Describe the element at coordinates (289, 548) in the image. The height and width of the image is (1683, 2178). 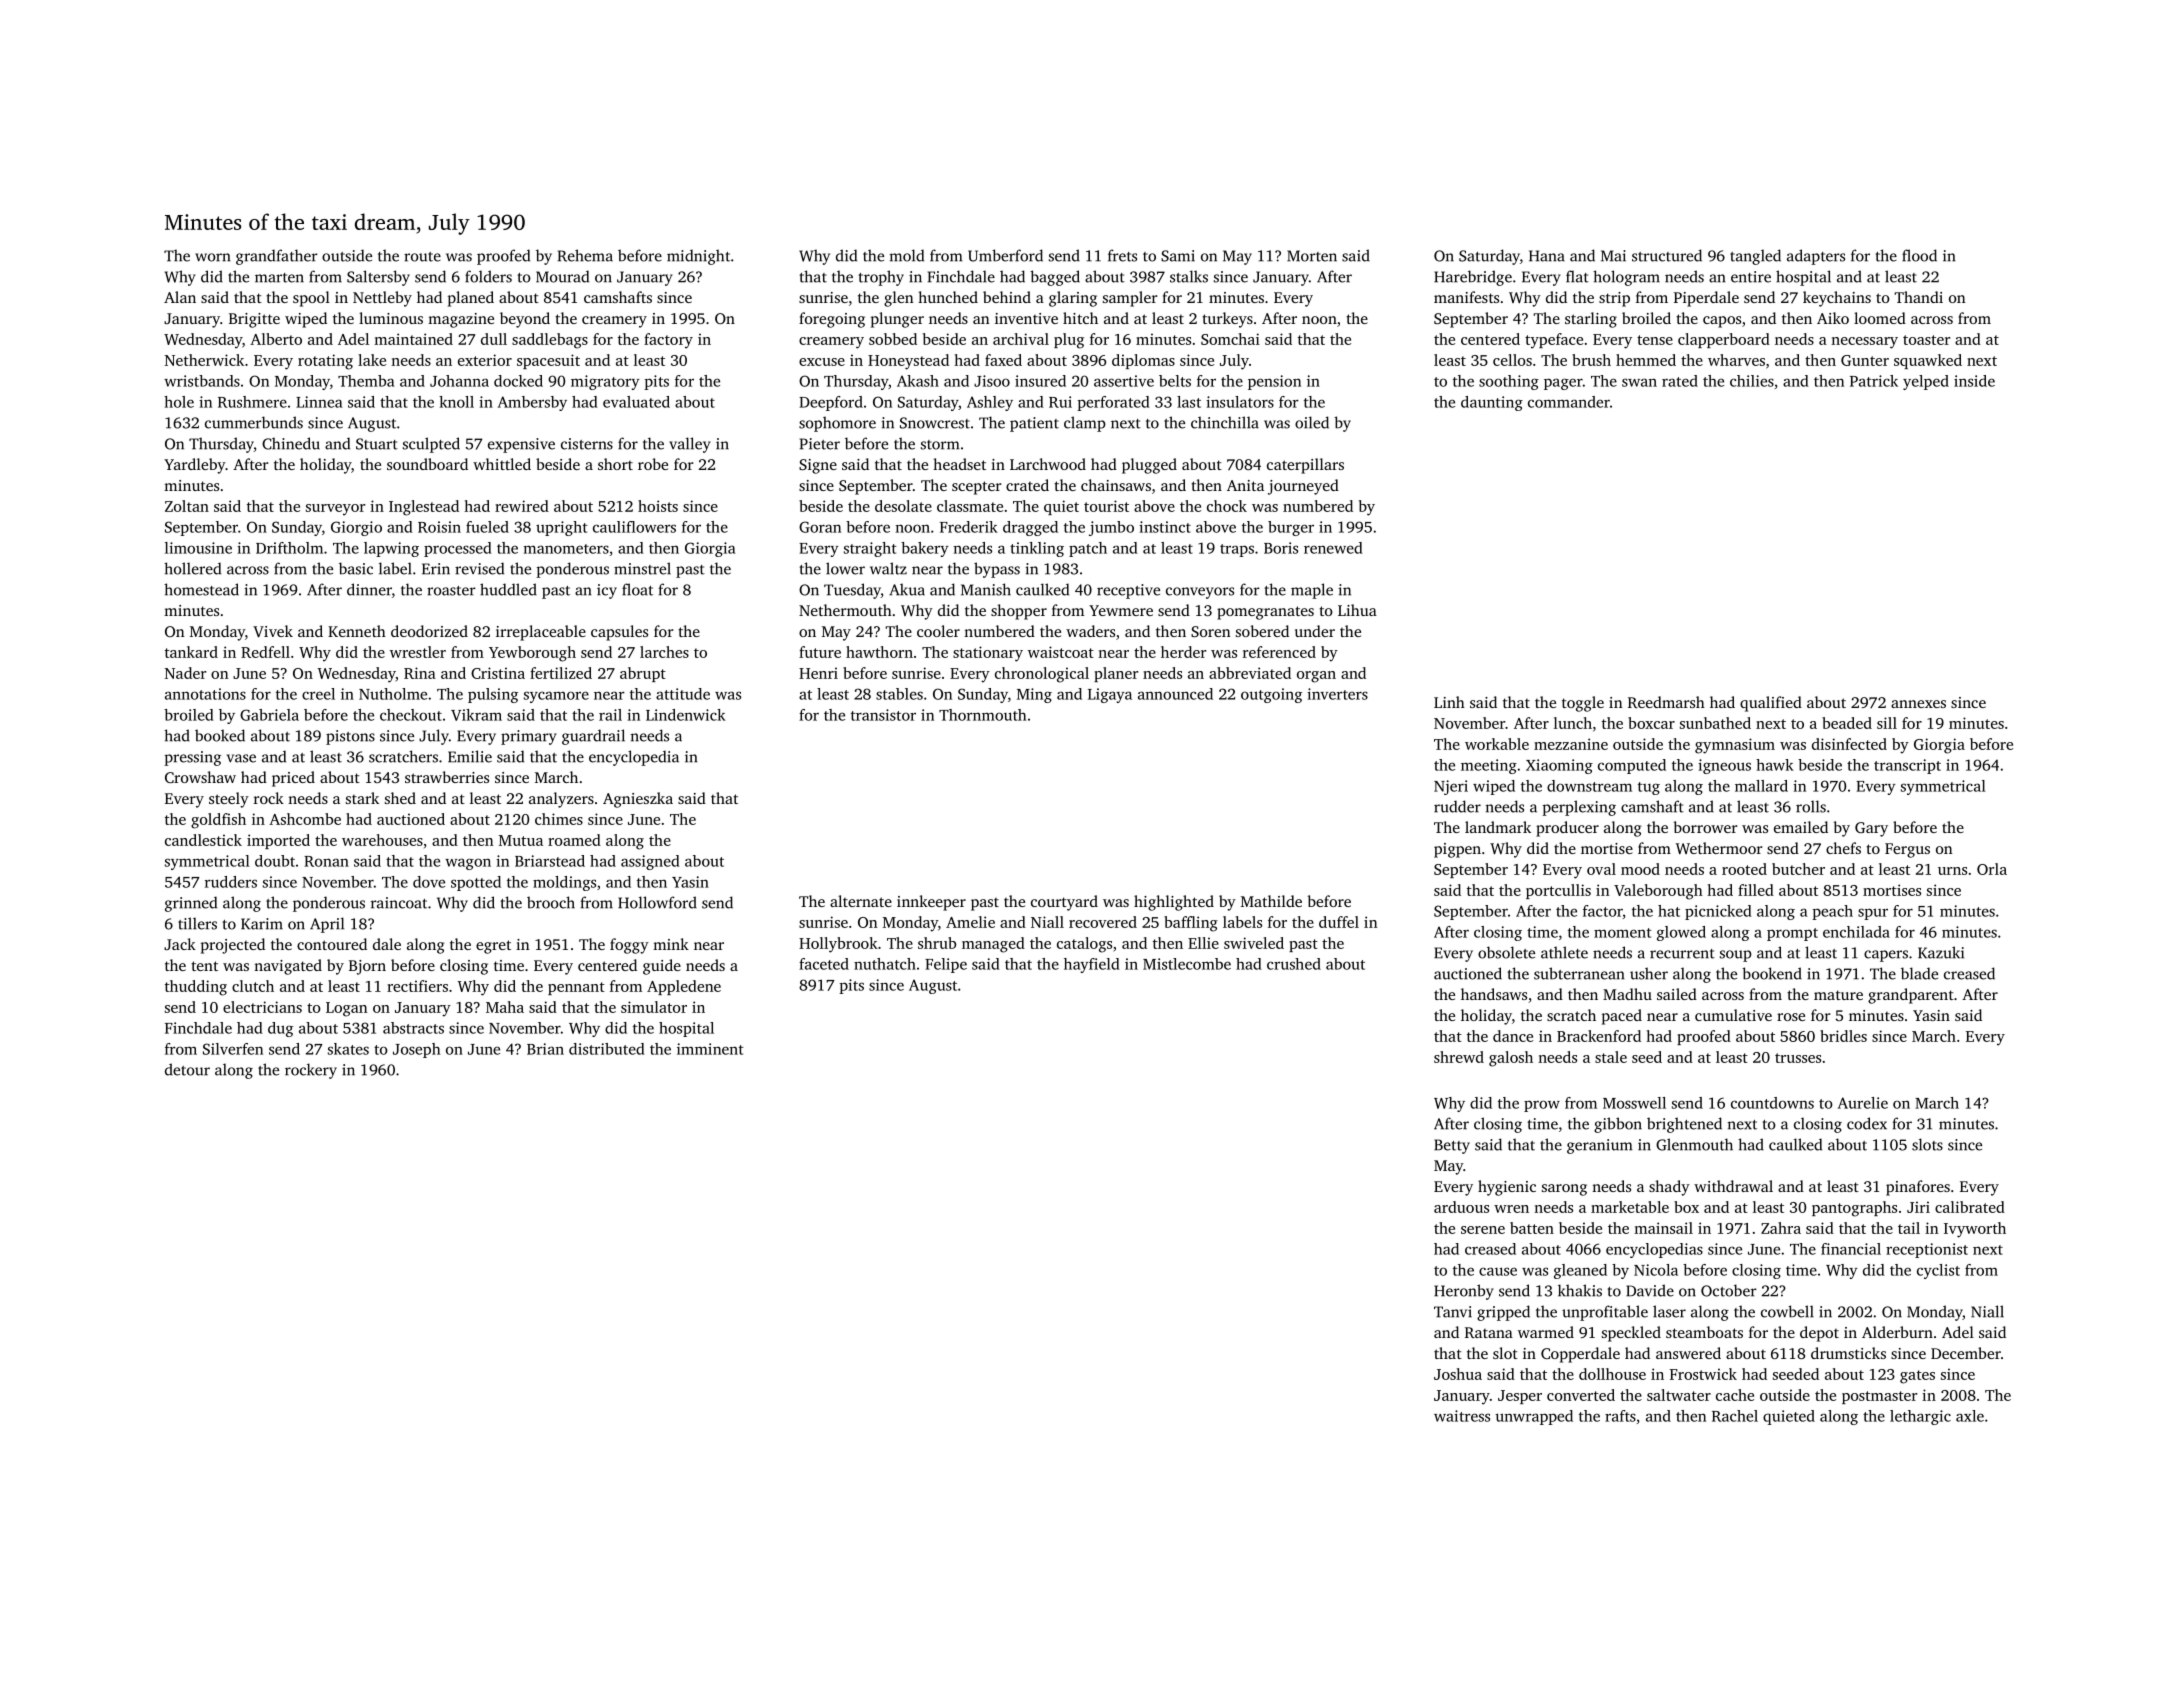
I see `Driftholm` at that location.
